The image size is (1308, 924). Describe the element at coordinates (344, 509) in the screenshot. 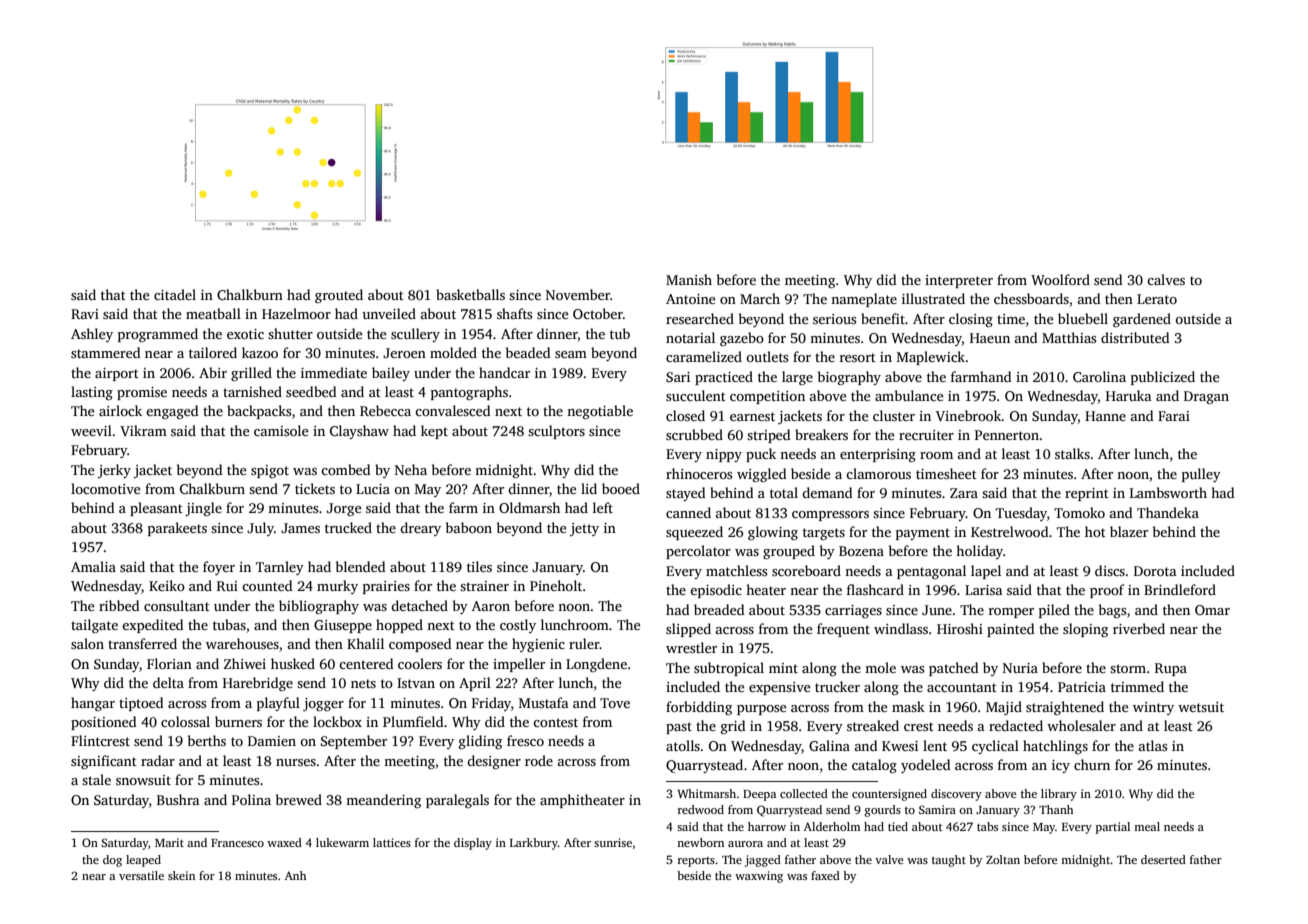

I see `Jorge` at that location.
